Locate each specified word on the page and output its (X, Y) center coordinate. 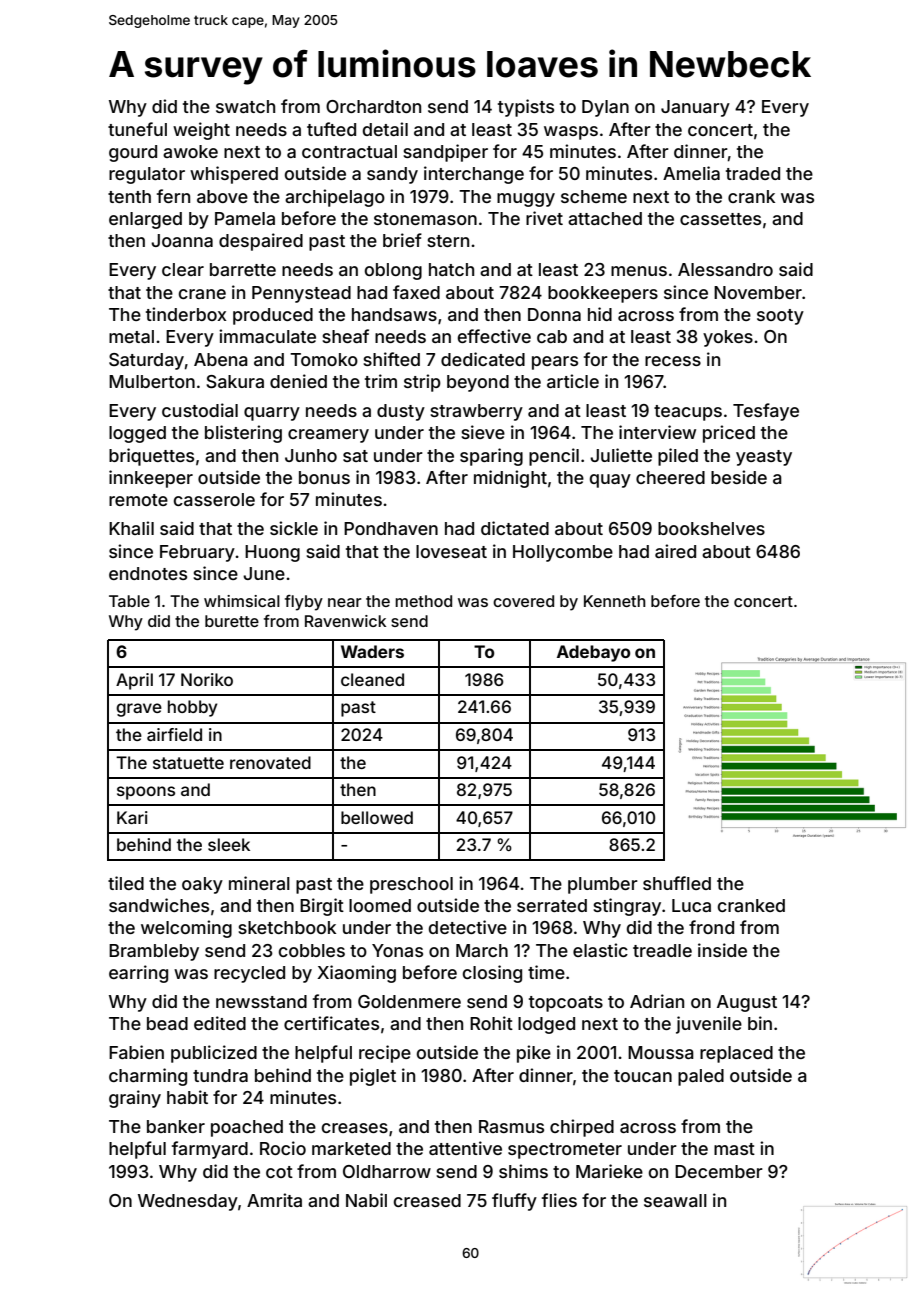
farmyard (210, 1150)
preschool (411, 885)
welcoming (186, 929)
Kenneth (615, 601)
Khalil (131, 528)
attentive (465, 1148)
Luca (691, 905)
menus (639, 271)
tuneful (137, 129)
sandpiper (445, 153)
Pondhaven (391, 528)
